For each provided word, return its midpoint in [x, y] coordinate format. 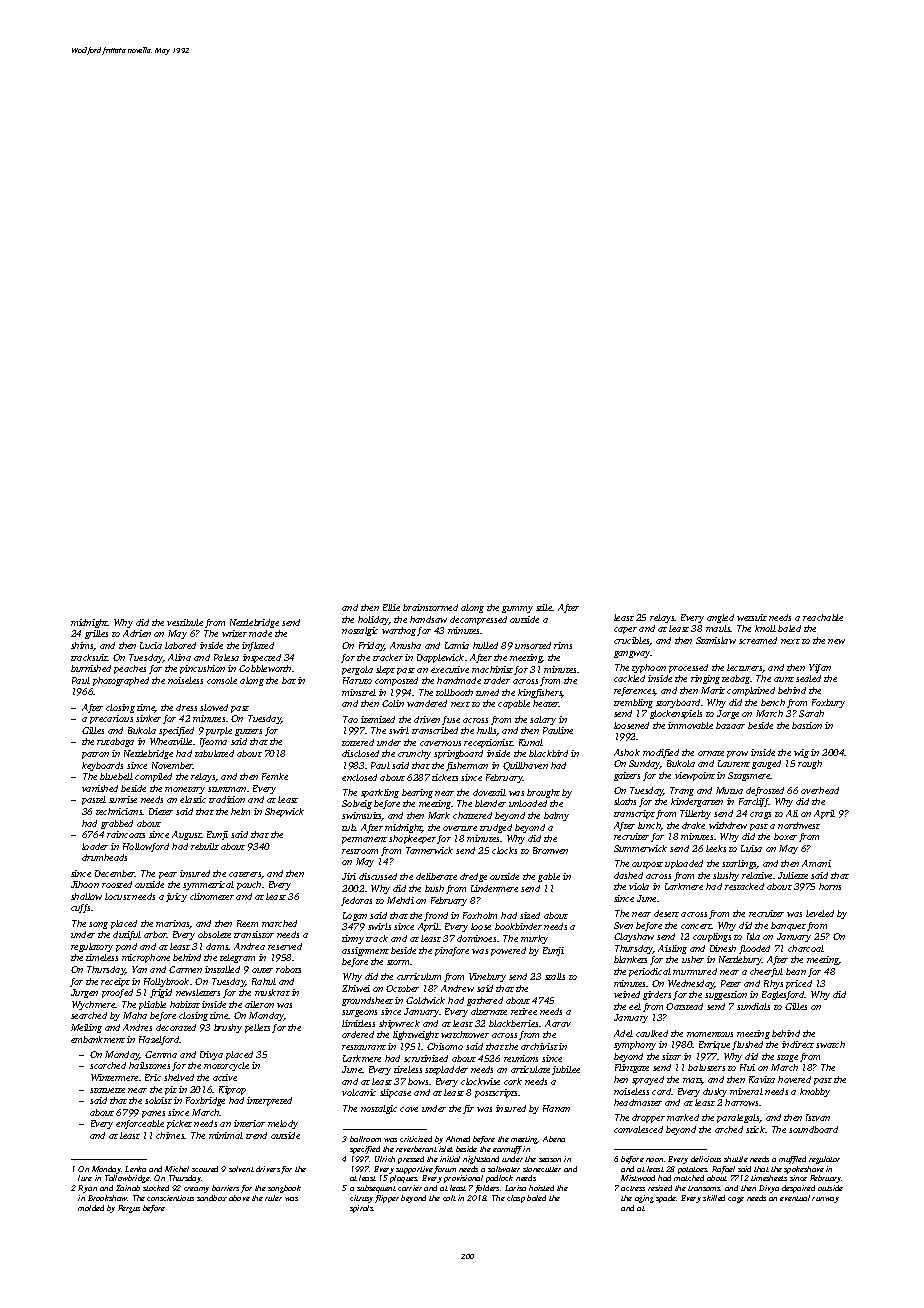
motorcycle [226, 1066]
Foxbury [828, 703]
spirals [361, 1209]
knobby [815, 1092]
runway [825, 1200]
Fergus [129, 1209]
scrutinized [426, 1058]
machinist [492, 669]
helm [240, 811]
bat [289, 680]
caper [625, 630]
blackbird [548, 753]
